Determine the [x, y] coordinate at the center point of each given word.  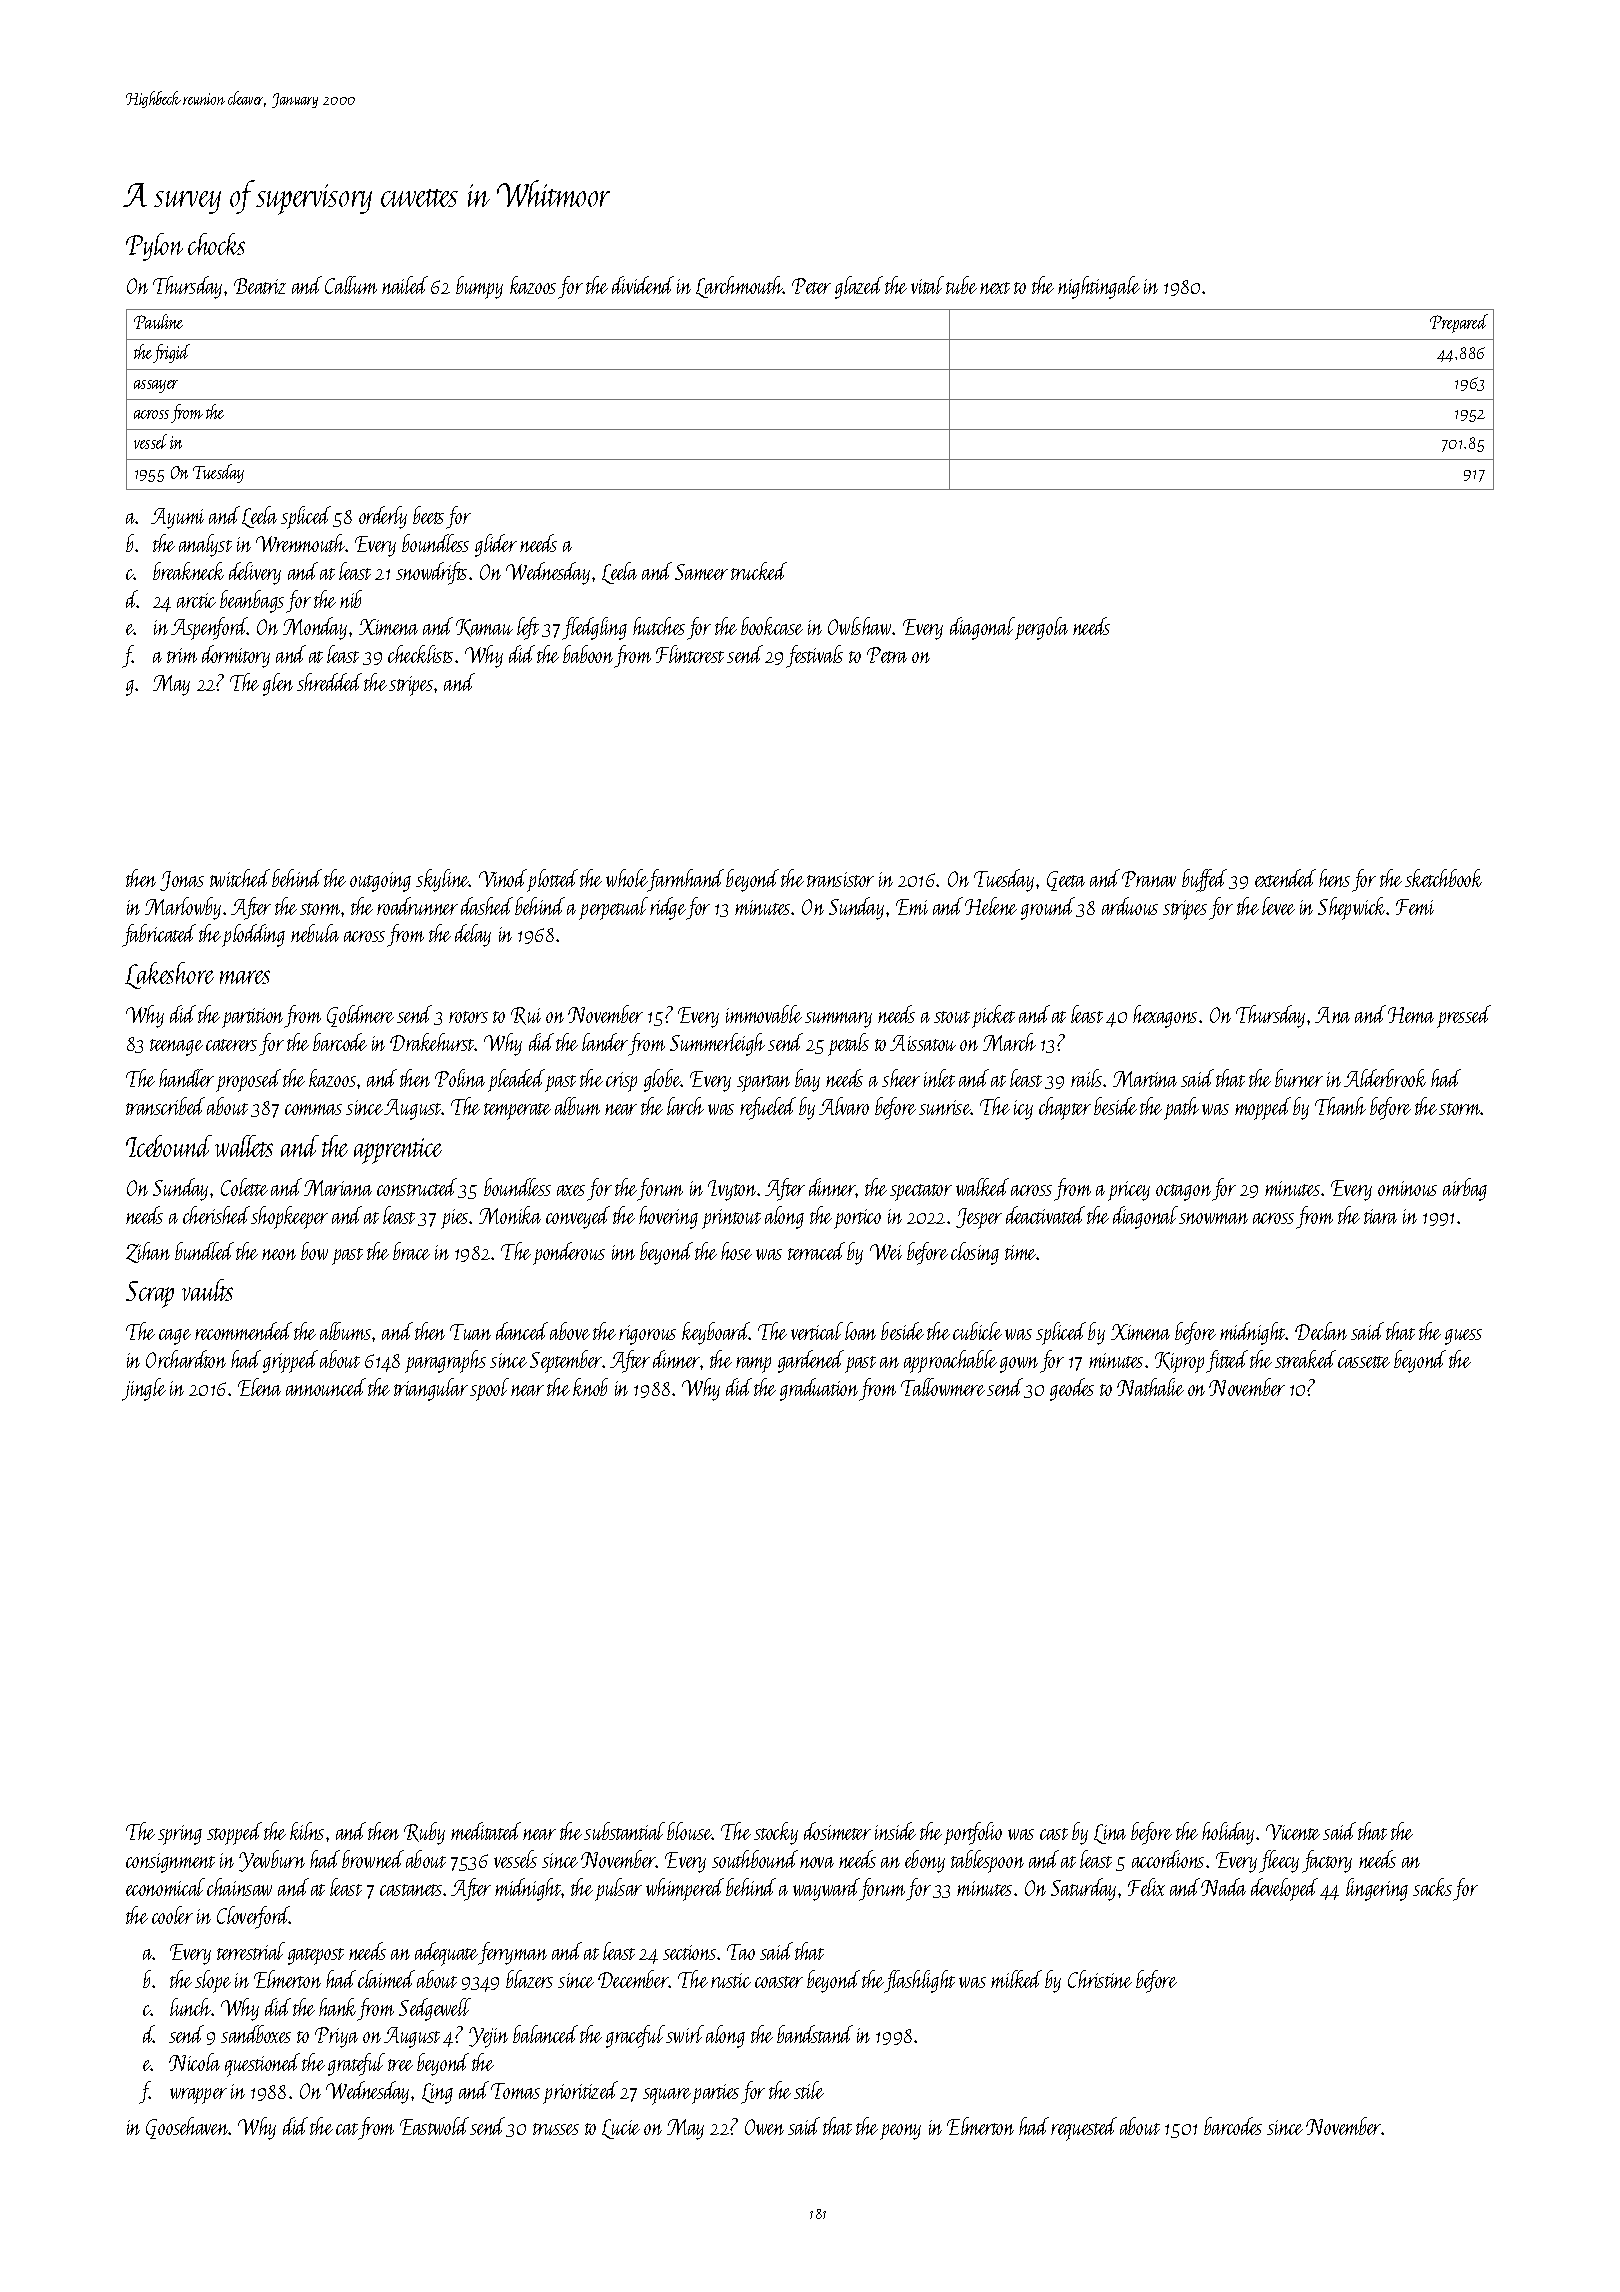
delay [473, 935]
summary [838, 1020]
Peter [811, 286]
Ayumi [177, 518]
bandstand [815, 2034]
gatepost [316, 1956]
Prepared [1459, 323]
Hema [1411, 1015]
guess [1463, 1337]
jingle [144, 1389]
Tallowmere [943, 1387]
